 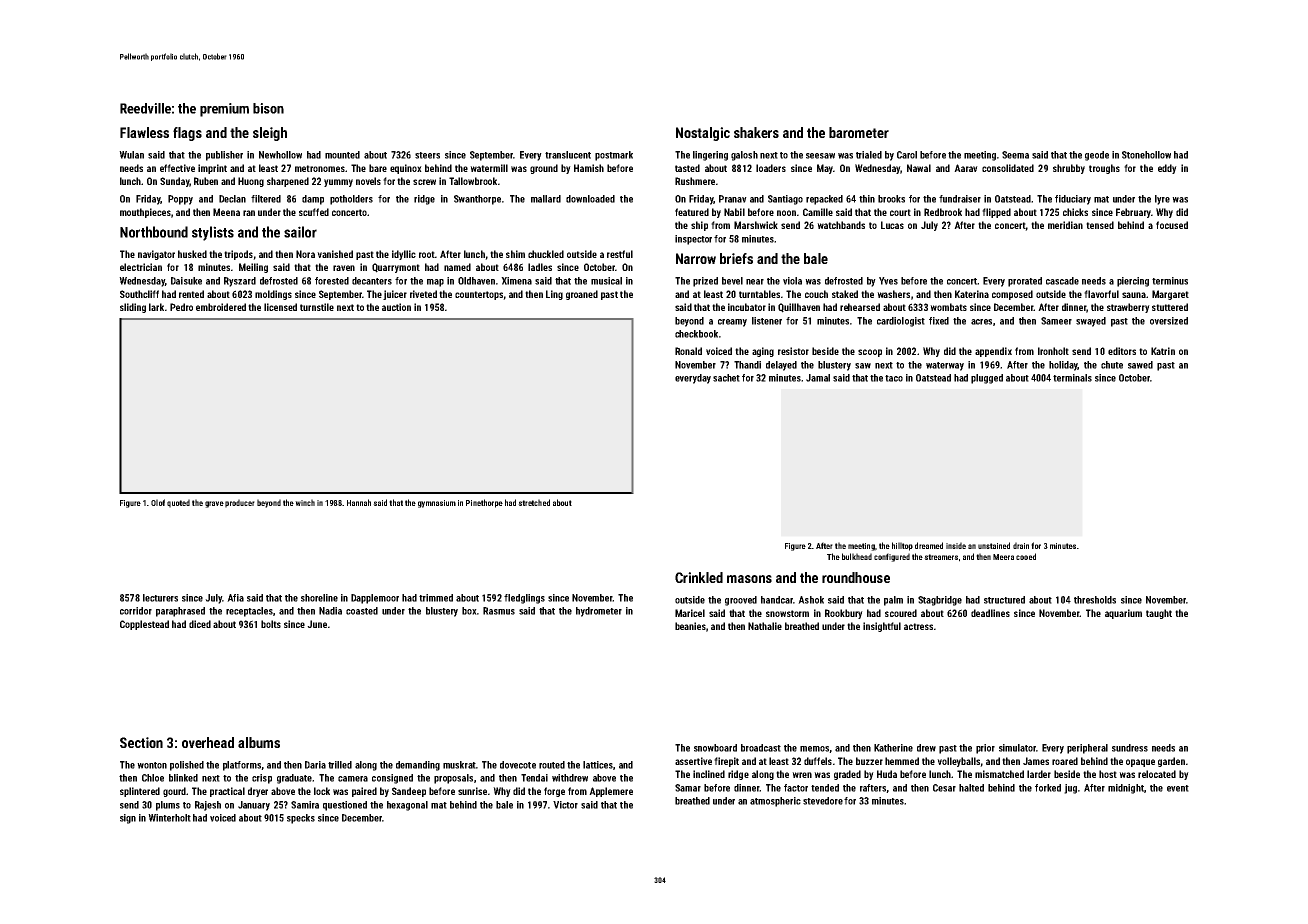 I want to click on sliding, so click(x=133, y=308).
